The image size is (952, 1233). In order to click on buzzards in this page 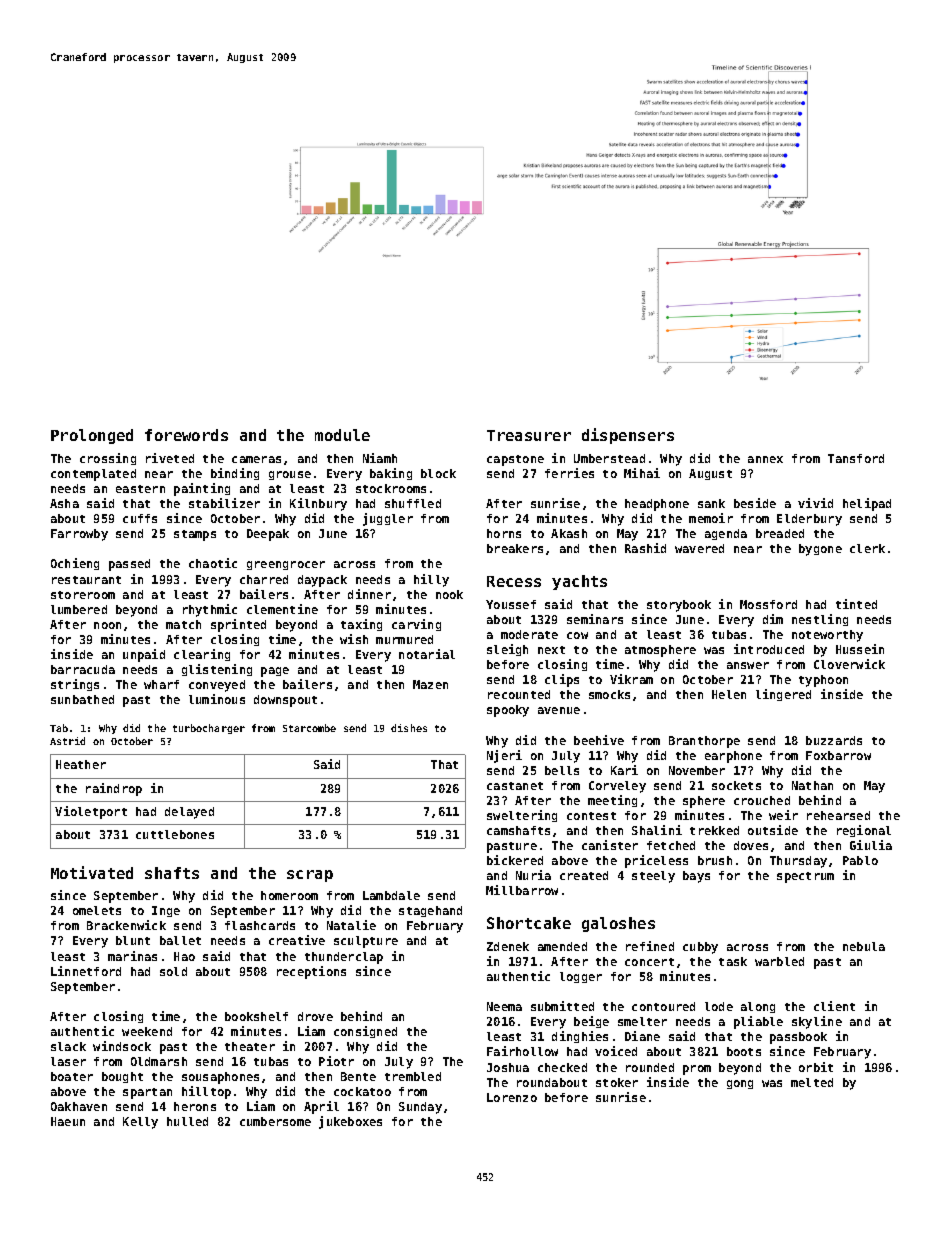, I will do `click(834, 740)`.
